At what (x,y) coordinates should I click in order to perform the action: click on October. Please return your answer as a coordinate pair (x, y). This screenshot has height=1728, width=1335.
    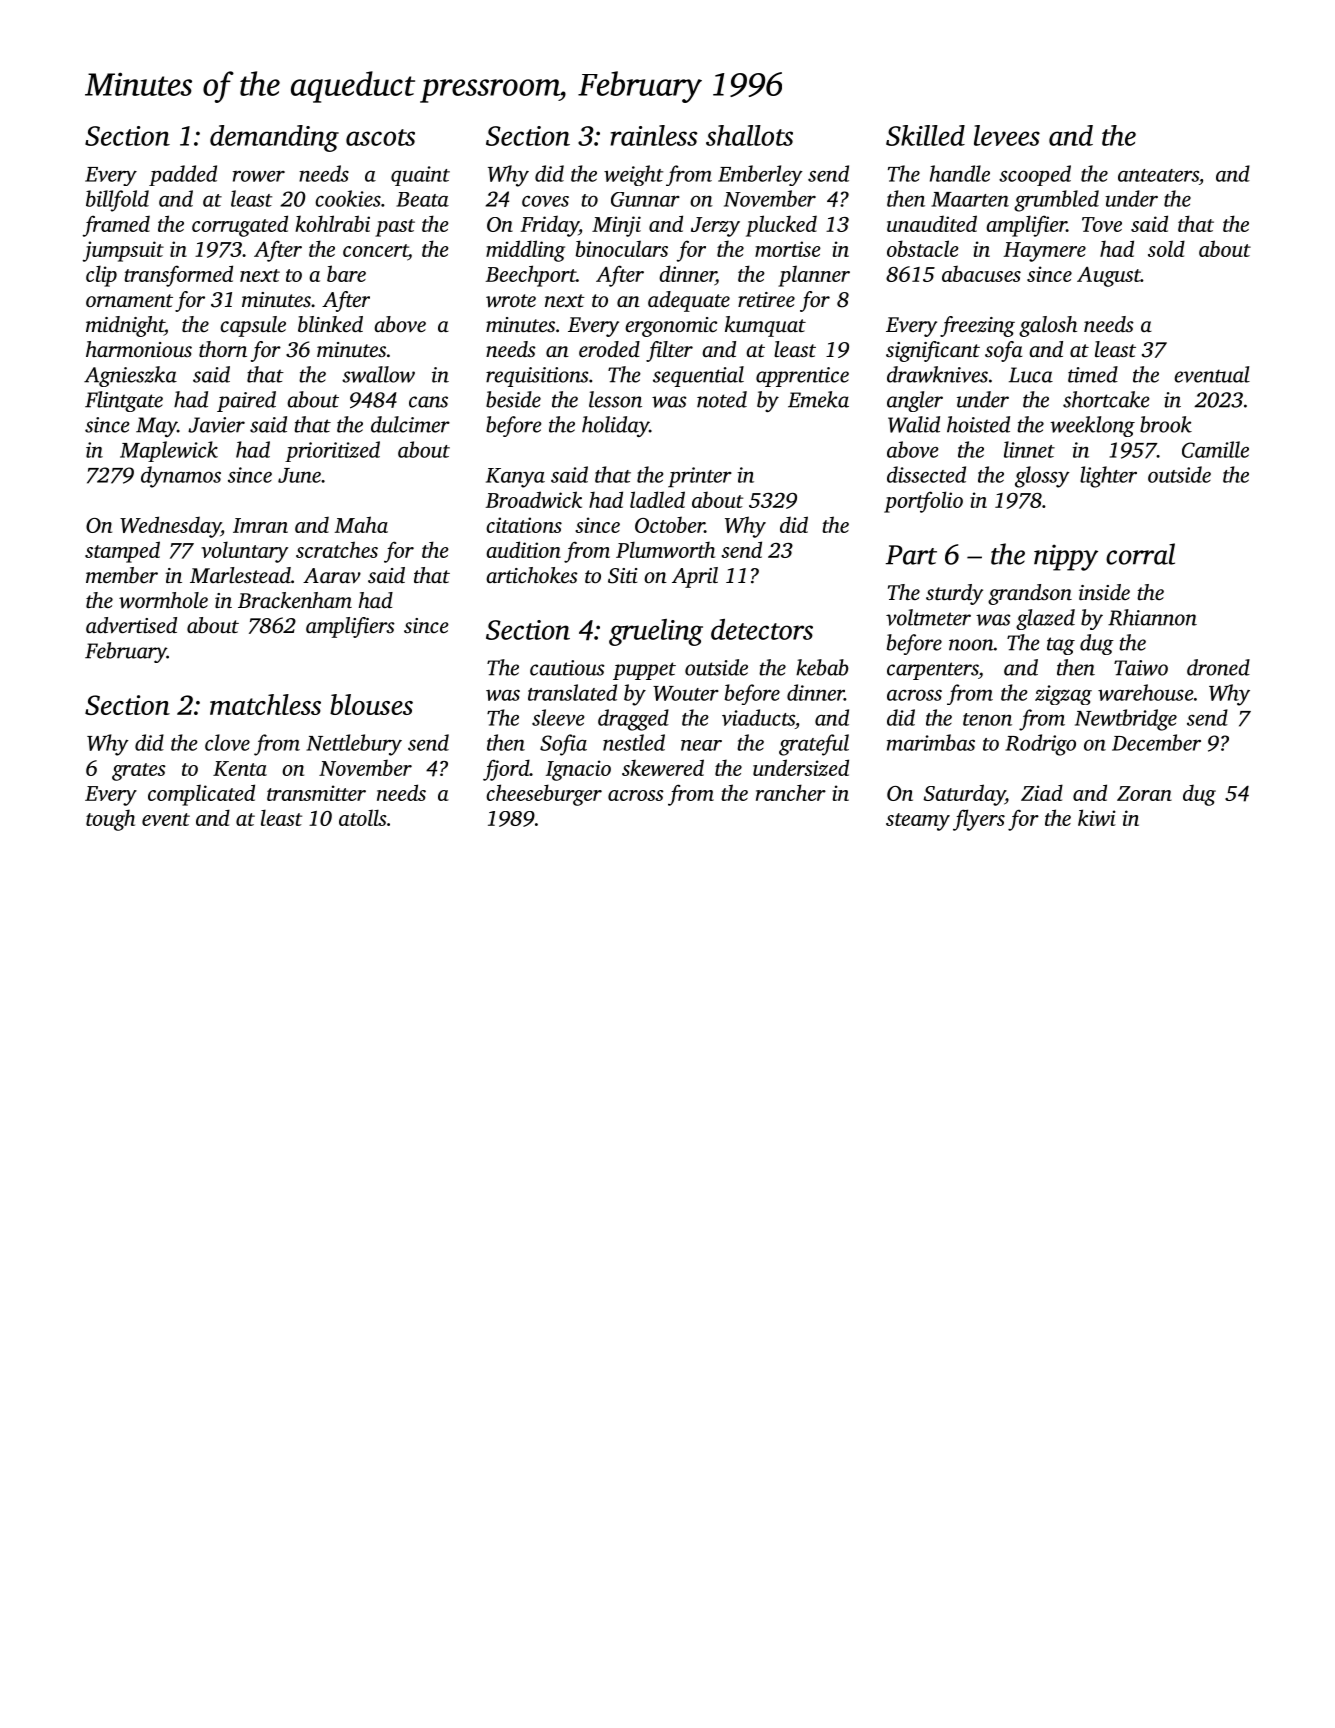
    Looking at the image, I should click on (670, 525).
